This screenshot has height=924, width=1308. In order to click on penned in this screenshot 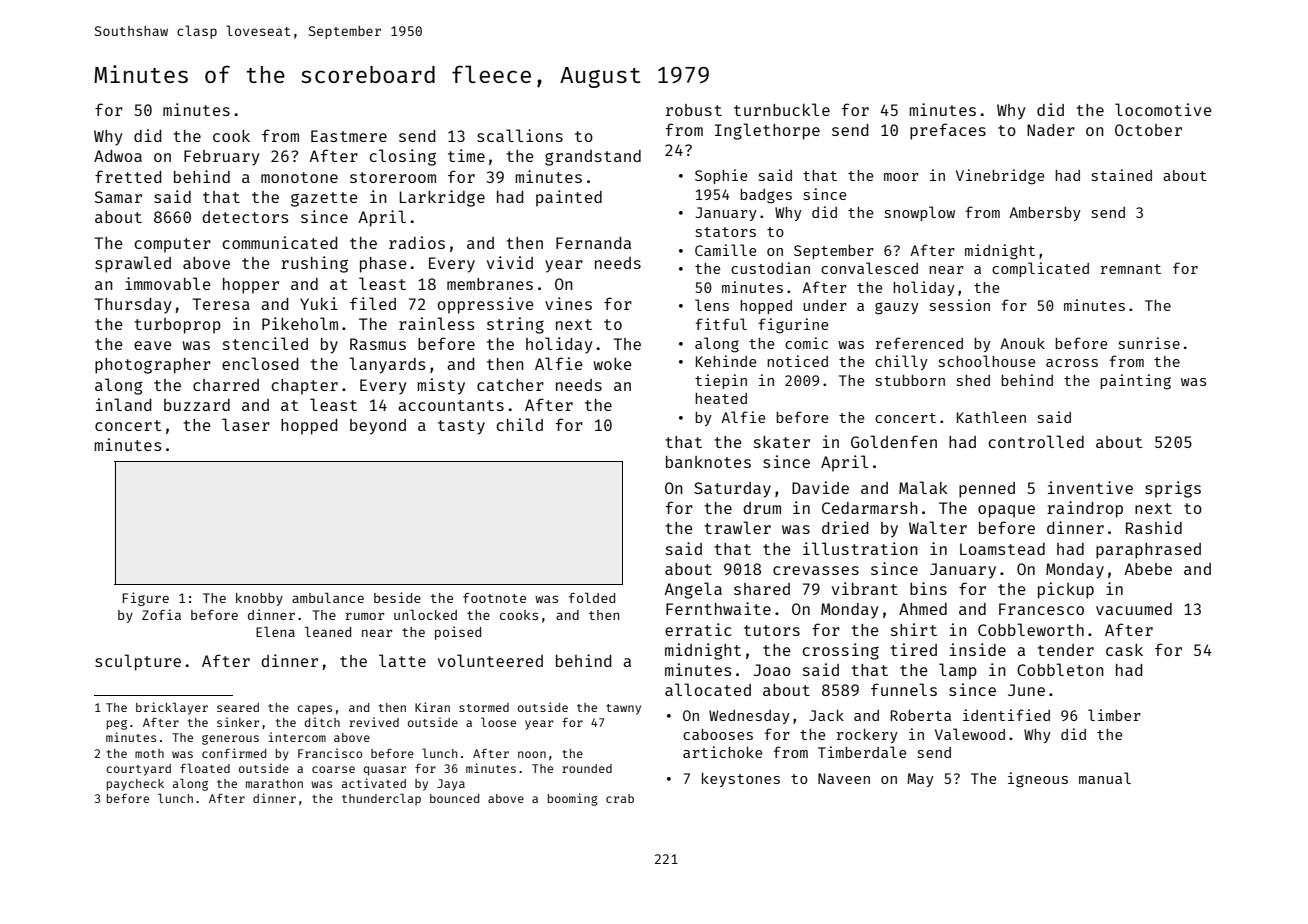, I will do `click(987, 490)`.
